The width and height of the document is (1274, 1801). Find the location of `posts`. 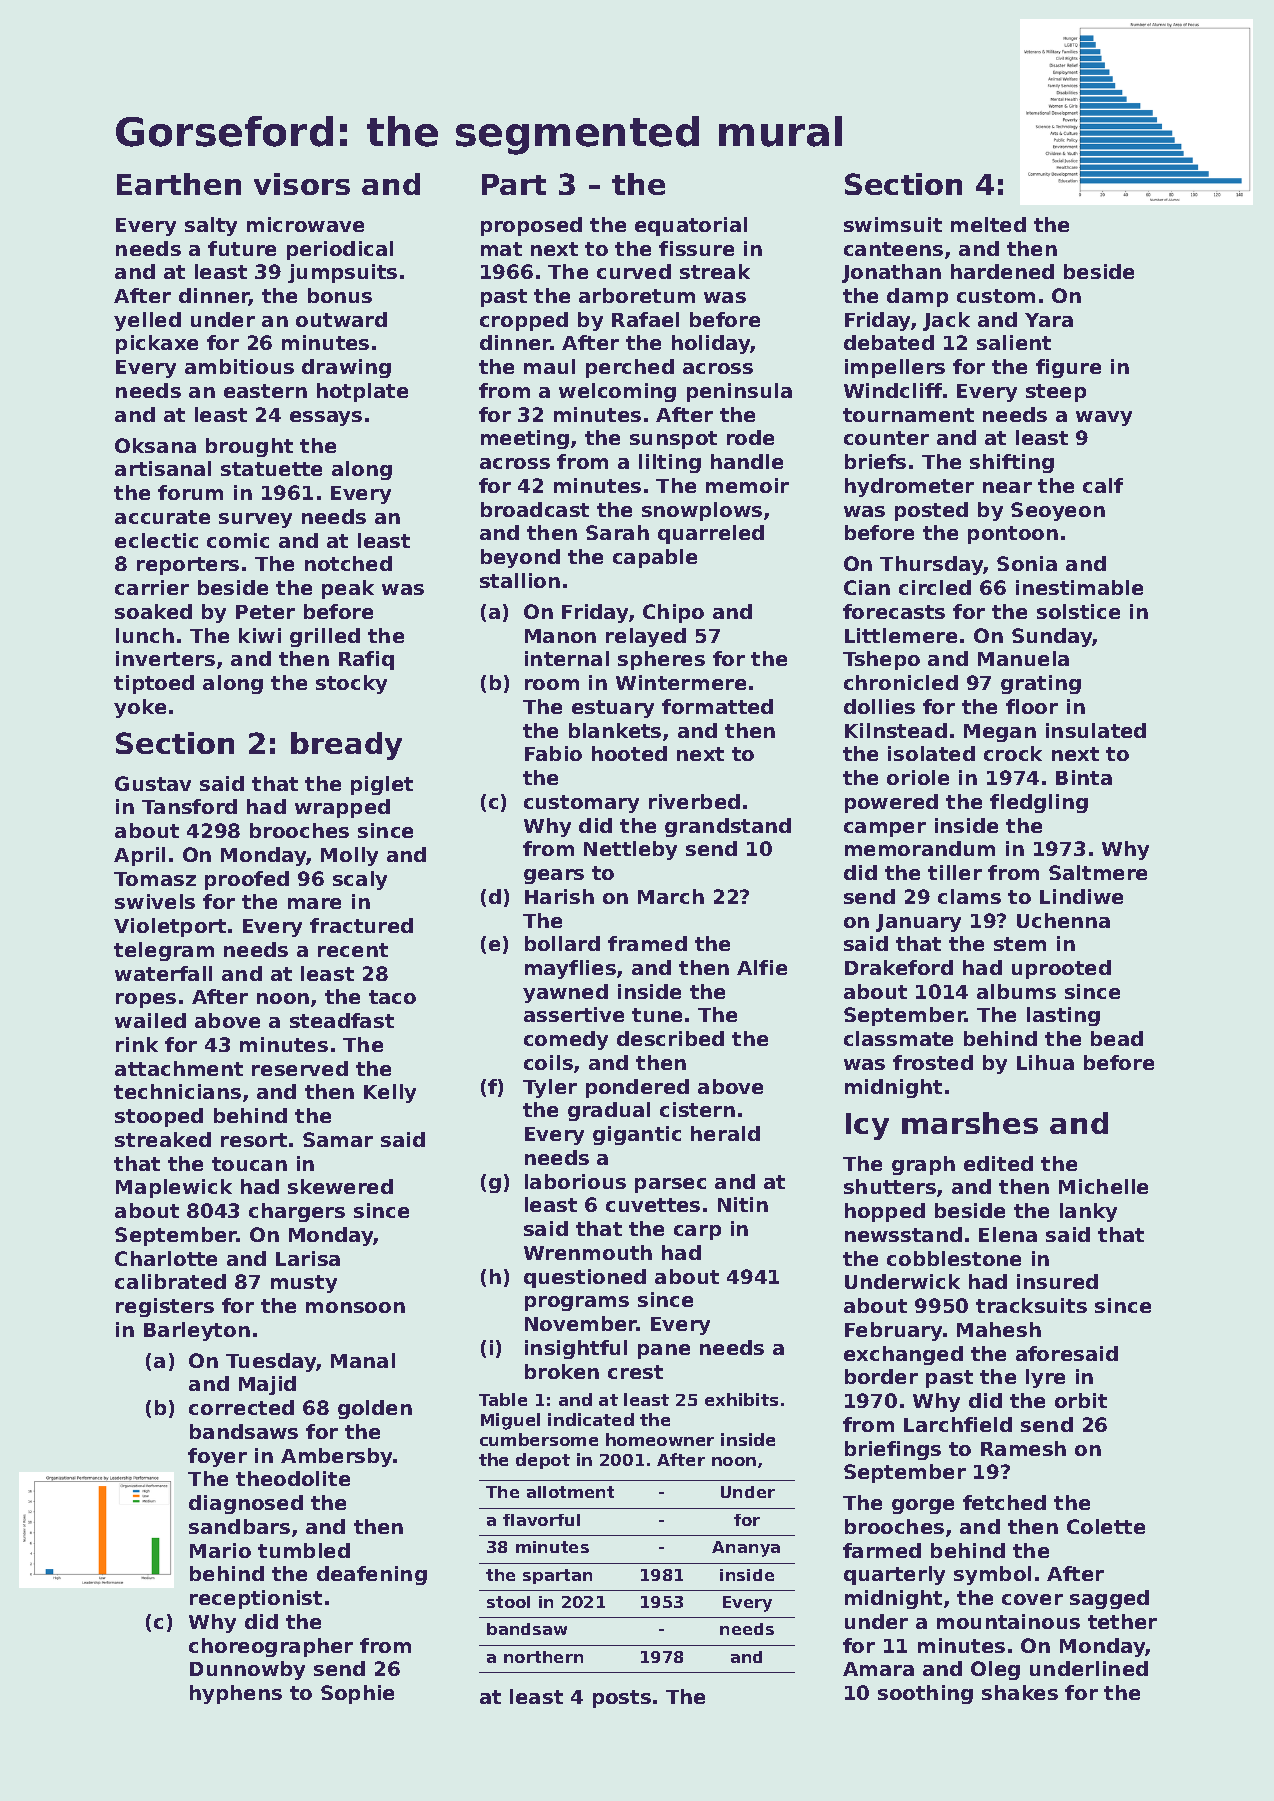

posts is located at coordinates (622, 1699).
